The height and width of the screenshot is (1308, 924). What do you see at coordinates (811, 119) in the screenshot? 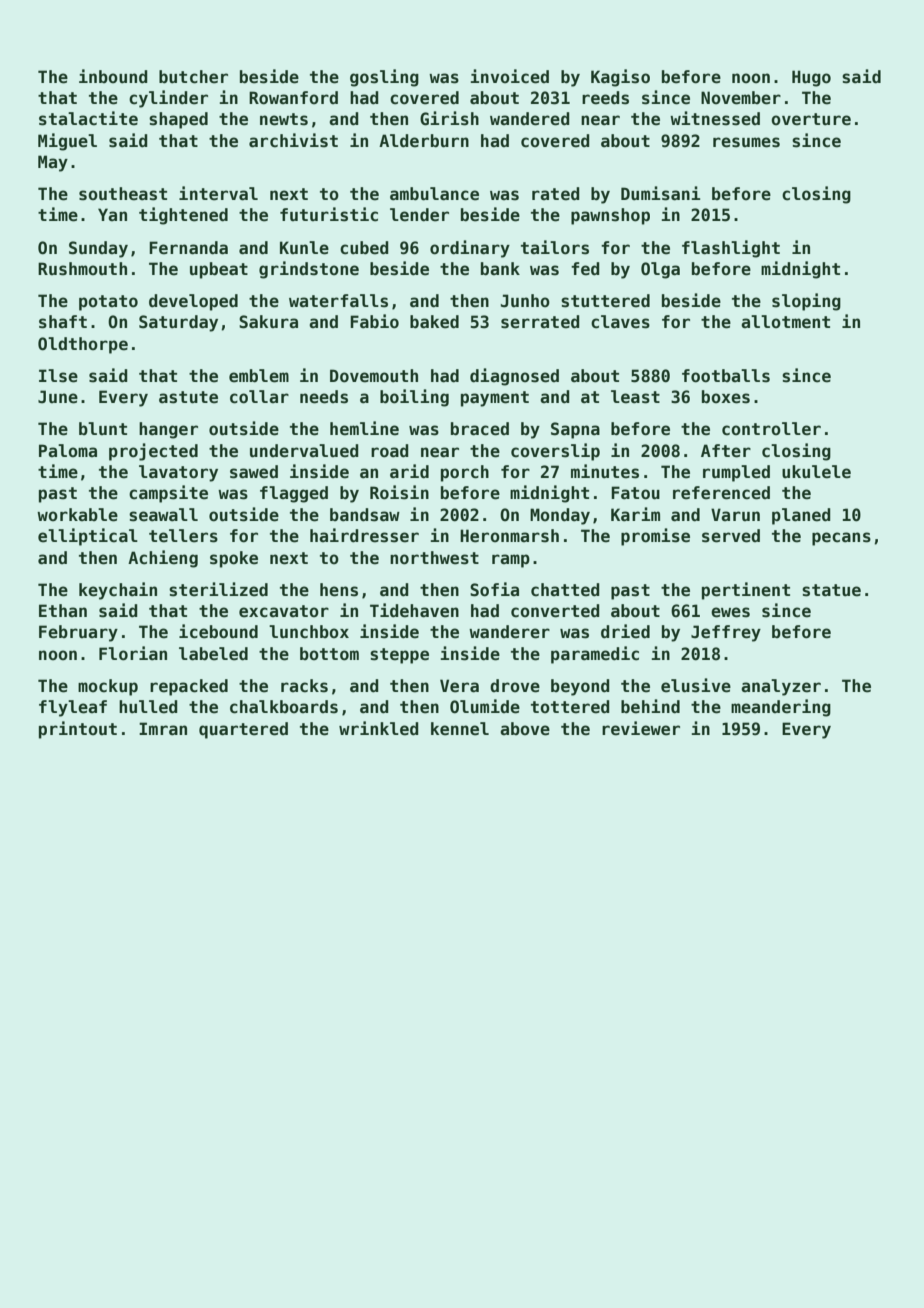
I see `overture` at bounding box center [811, 119].
